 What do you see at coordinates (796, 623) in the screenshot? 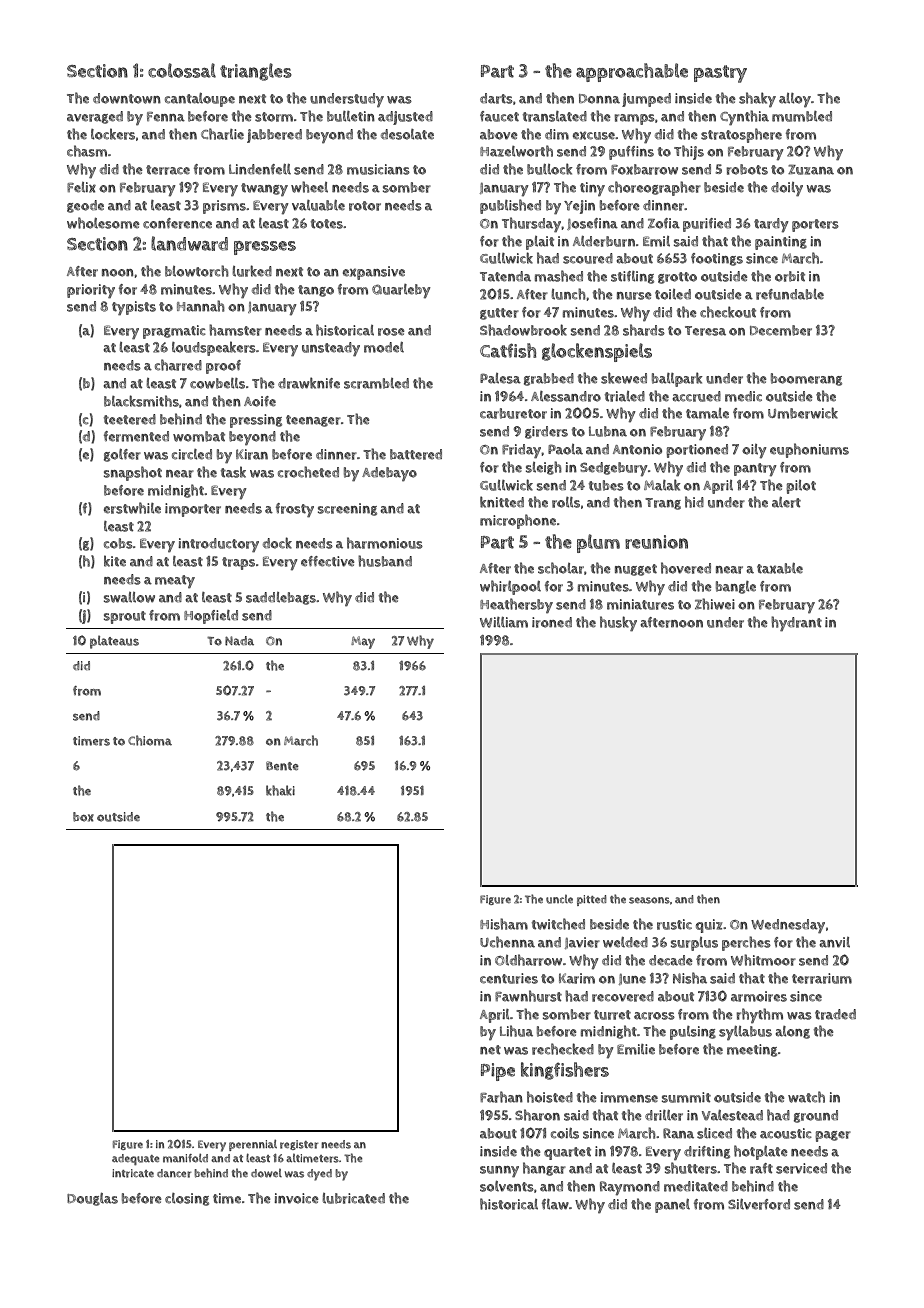
I see `hydrant` at bounding box center [796, 623].
